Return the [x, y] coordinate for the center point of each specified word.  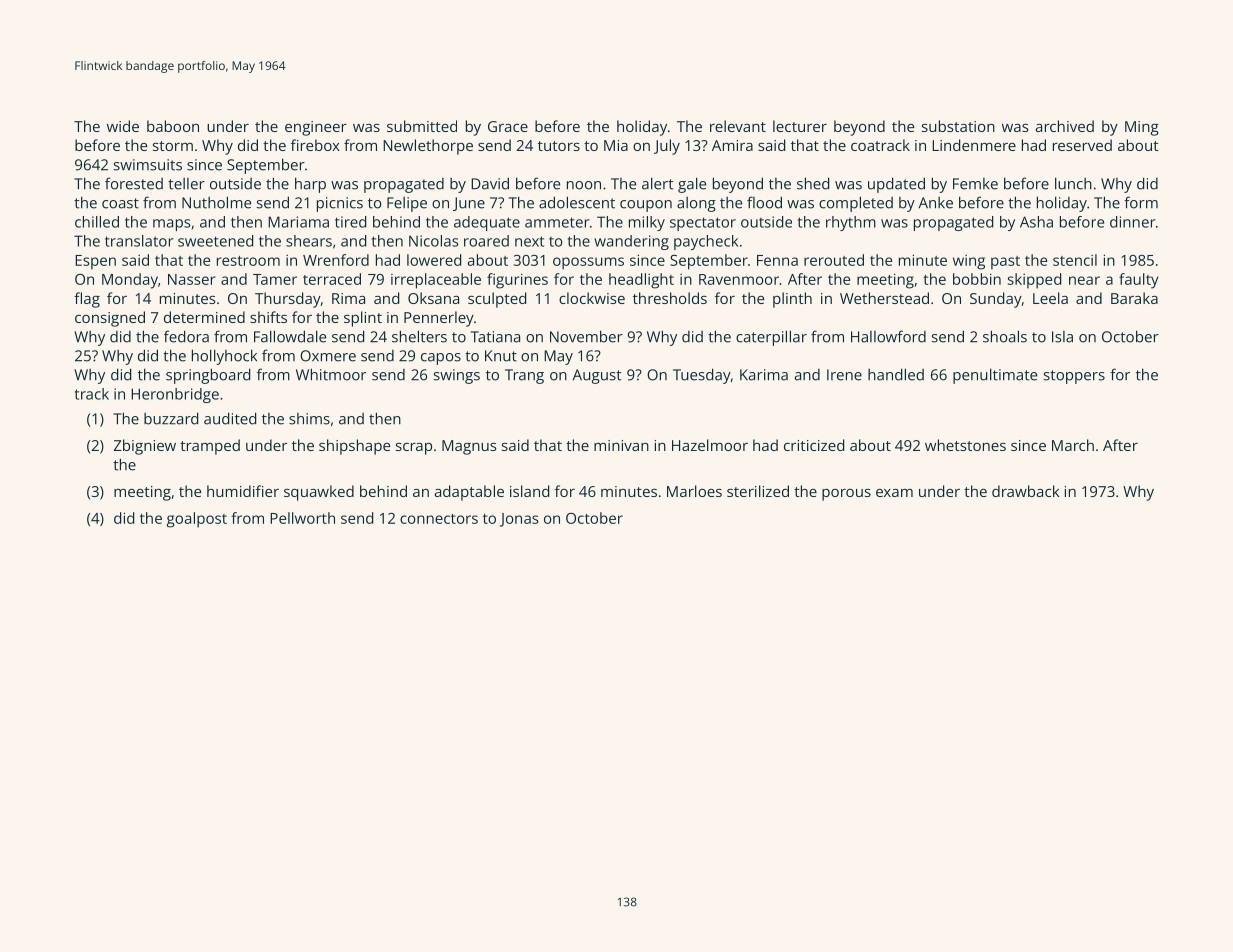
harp [310, 185]
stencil [1075, 260]
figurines [517, 281]
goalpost [197, 520]
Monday [130, 281]
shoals [1005, 336]
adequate [487, 223]
